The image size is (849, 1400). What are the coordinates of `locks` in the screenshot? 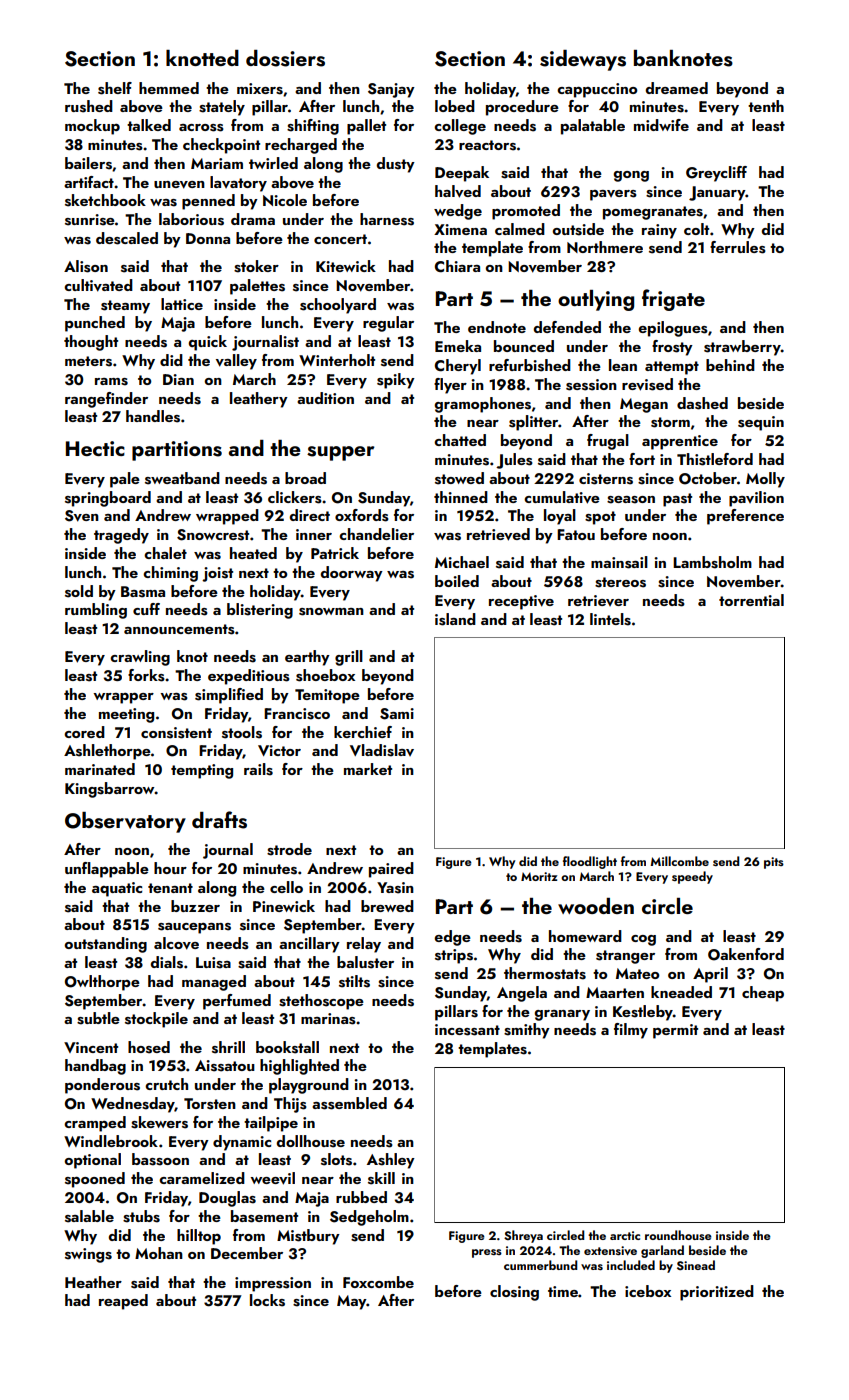 It's located at (267, 1300).
